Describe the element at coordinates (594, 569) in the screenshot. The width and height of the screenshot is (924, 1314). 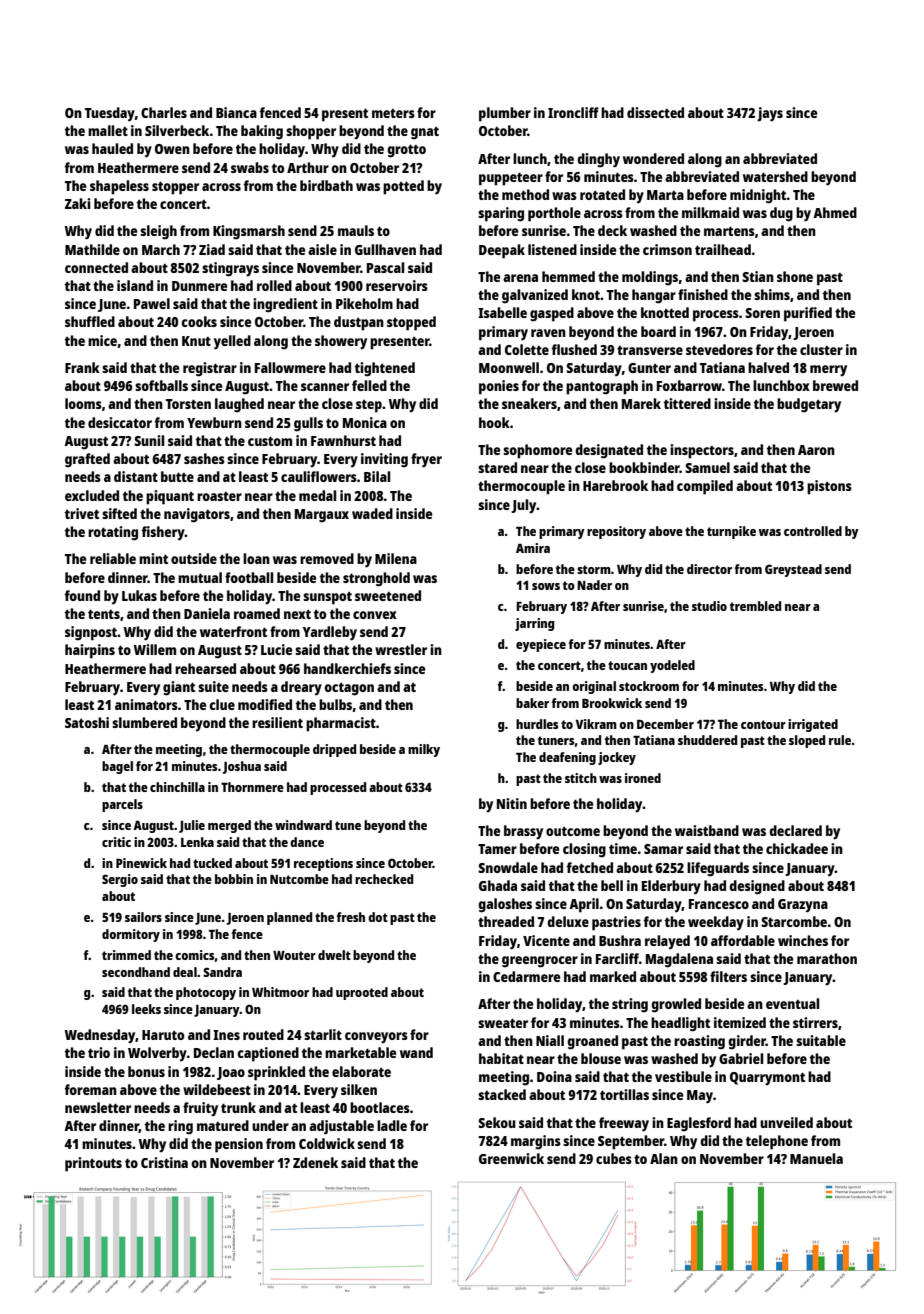
I see `storm` at that location.
